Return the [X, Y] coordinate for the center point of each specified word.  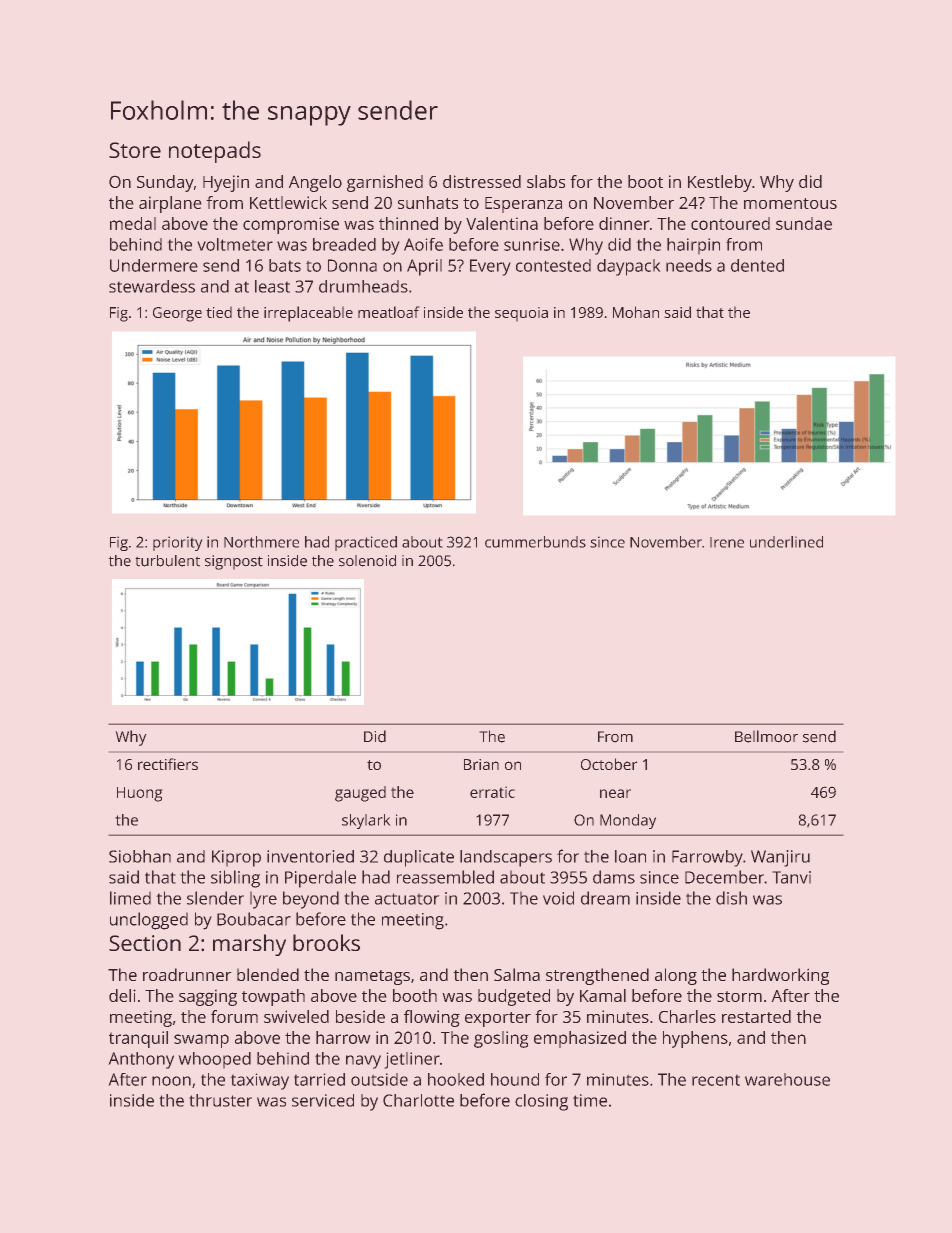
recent [716, 1080]
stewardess [152, 286]
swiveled [296, 1016]
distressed [482, 181]
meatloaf [389, 312]
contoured [730, 223]
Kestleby [720, 183]
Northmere [261, 542]
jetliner [412, 1060]
